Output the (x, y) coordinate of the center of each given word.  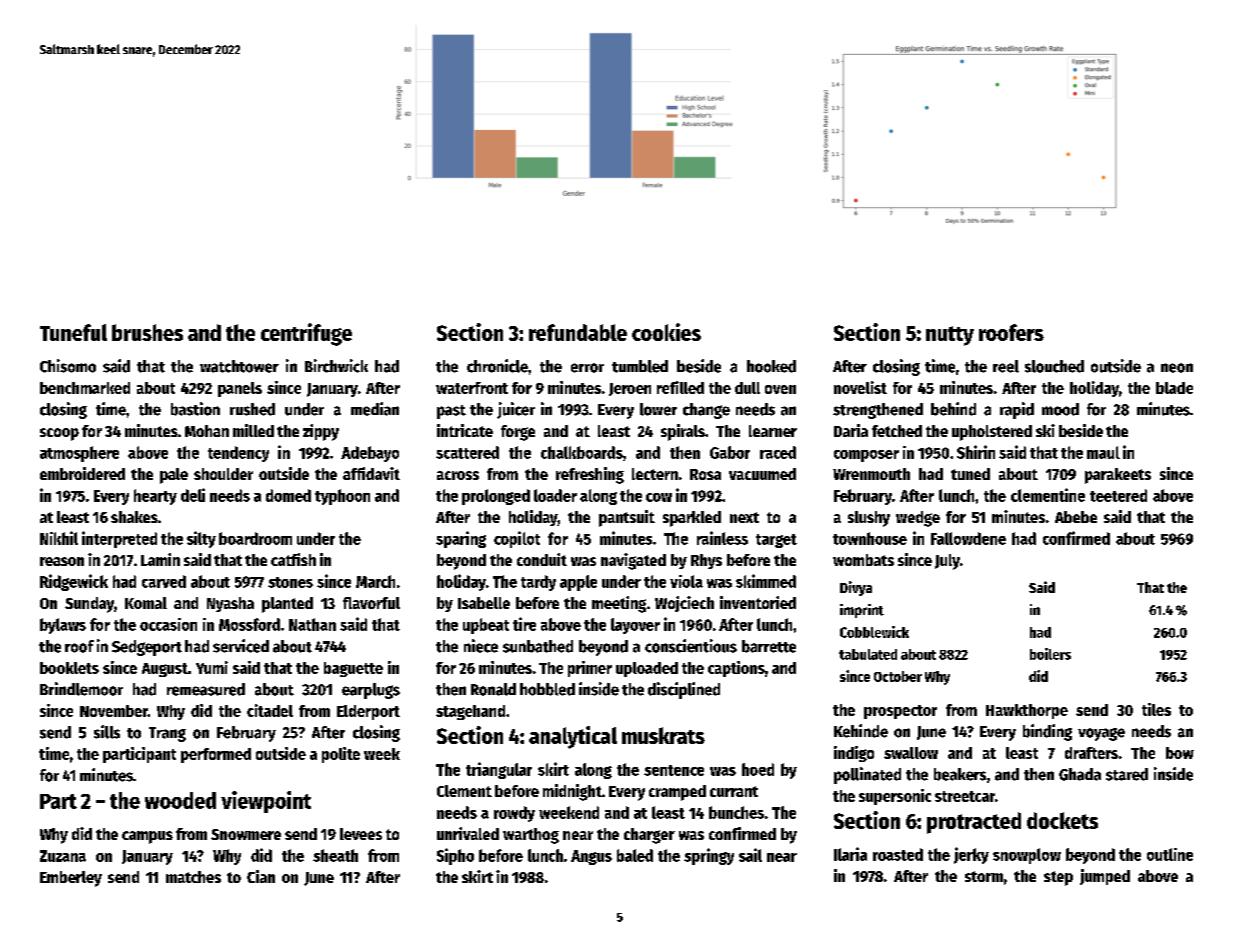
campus (147, 837)
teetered (1118, 495)
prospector (900, 712)
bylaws (63, 626)
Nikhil (59, 538)
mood (1060, 409)
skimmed (766, 581)
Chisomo (68, 366)
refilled (680, 387)
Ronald (493, 689)
